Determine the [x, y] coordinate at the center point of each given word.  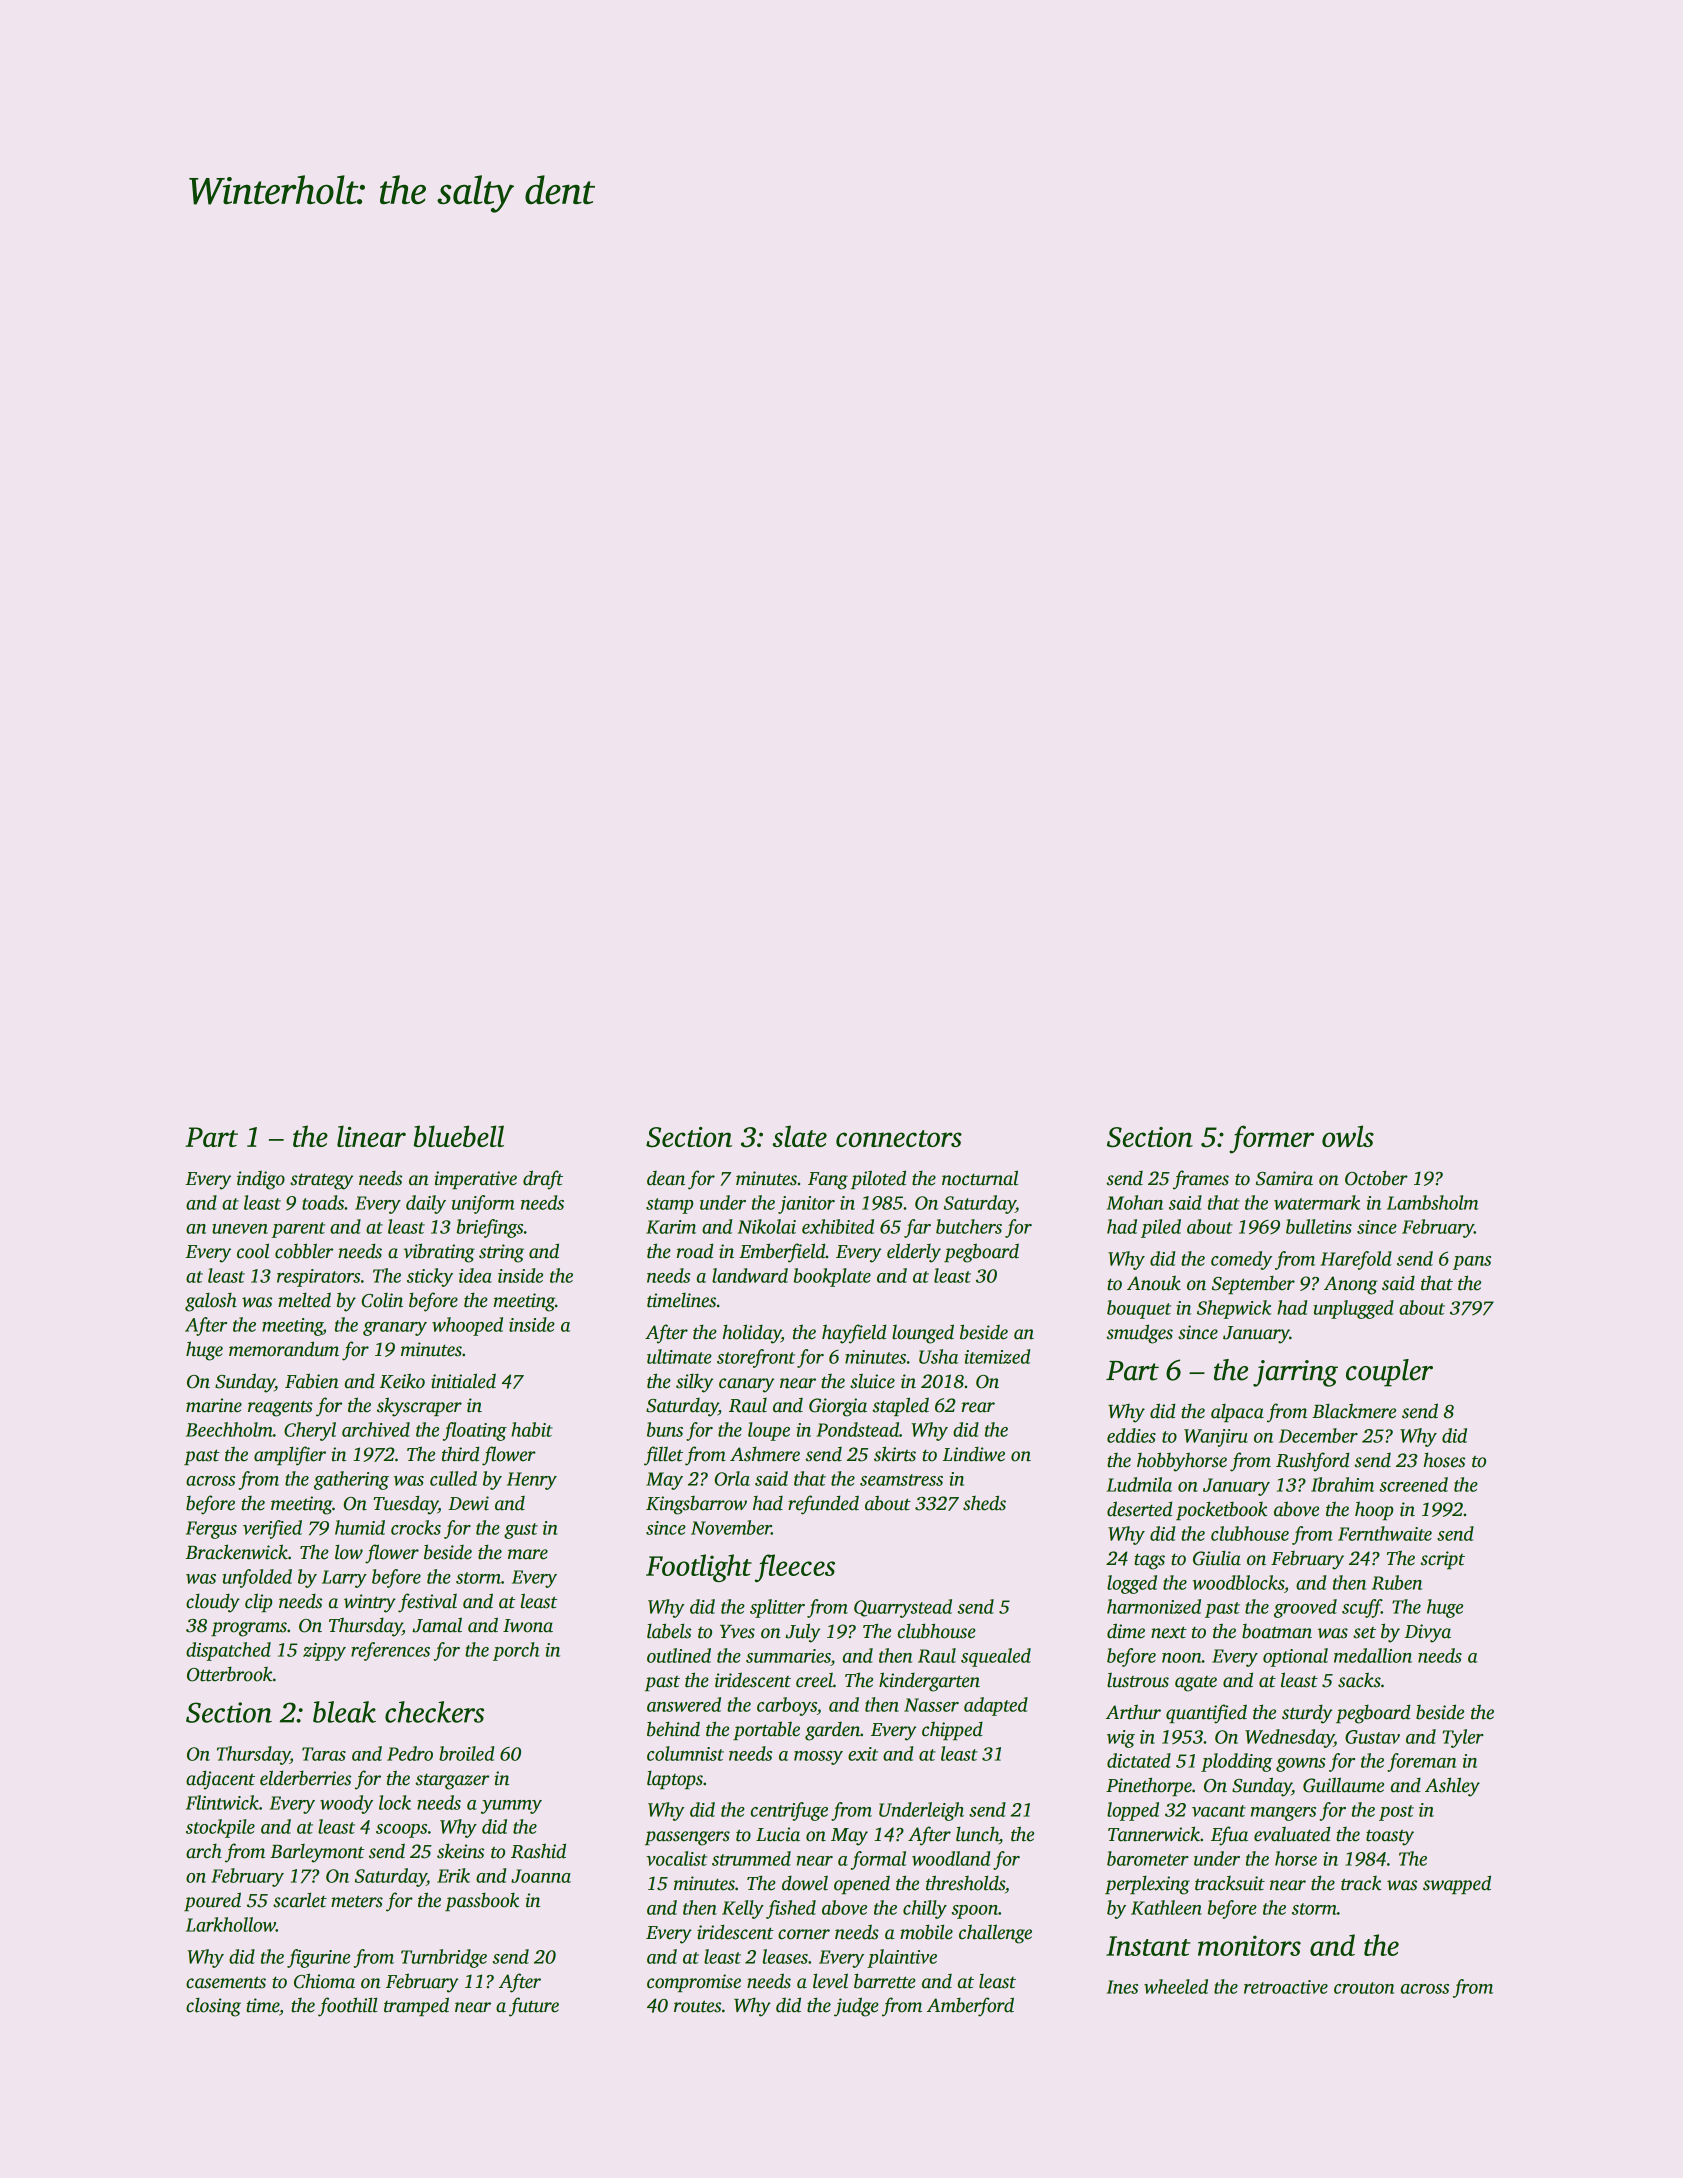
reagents [280, 1409]
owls [1348, 1136]
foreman [1421, 1762]
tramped [416, 2006]
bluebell [459, 1136]
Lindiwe [974, 1454]
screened [1414, 1484]
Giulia [1217, 1558]
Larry [344, 1579]
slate [799, 1136]
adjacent [220, 1780]
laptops [675, 1780]
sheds [984, 1503]
